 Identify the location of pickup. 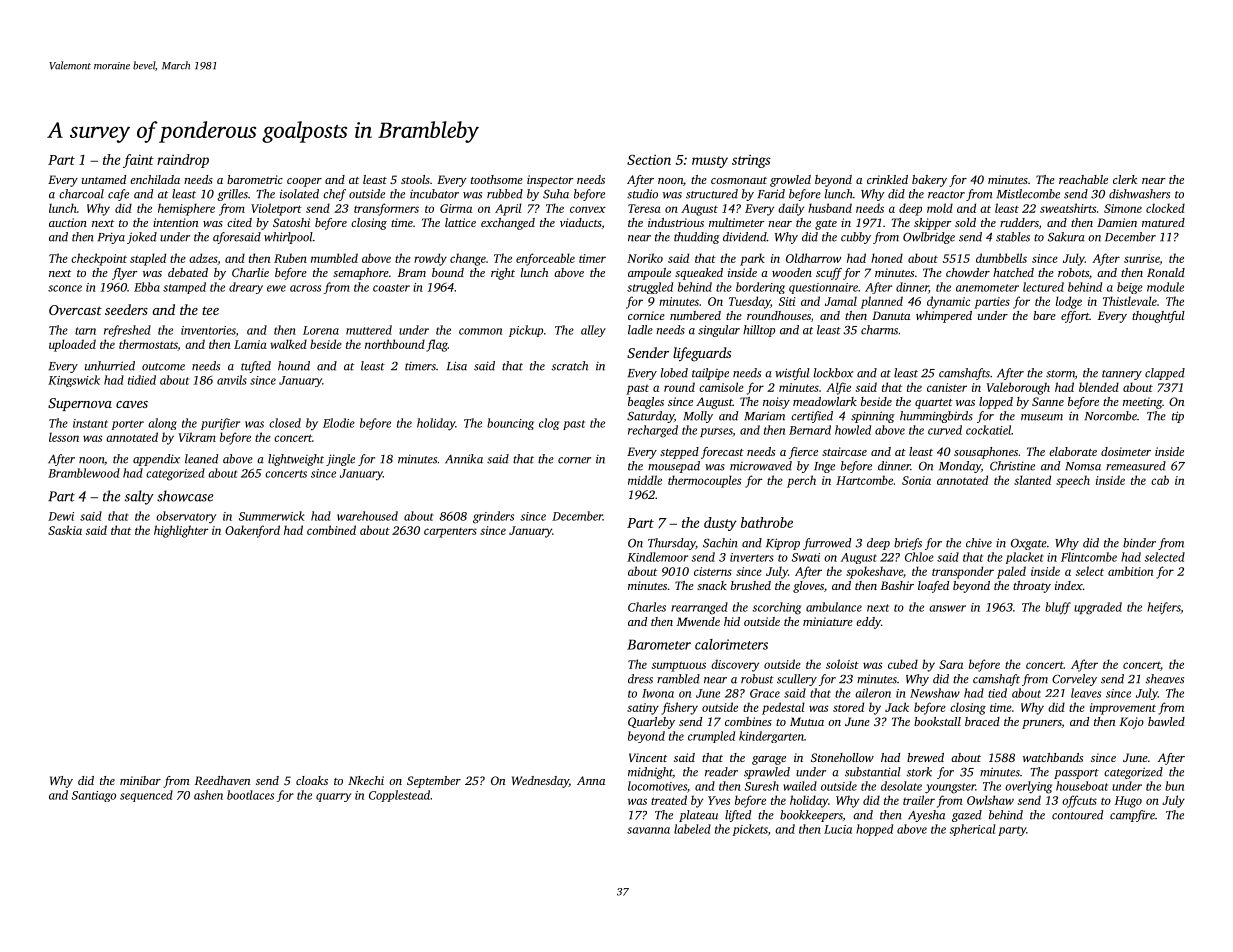
(526, 331).
